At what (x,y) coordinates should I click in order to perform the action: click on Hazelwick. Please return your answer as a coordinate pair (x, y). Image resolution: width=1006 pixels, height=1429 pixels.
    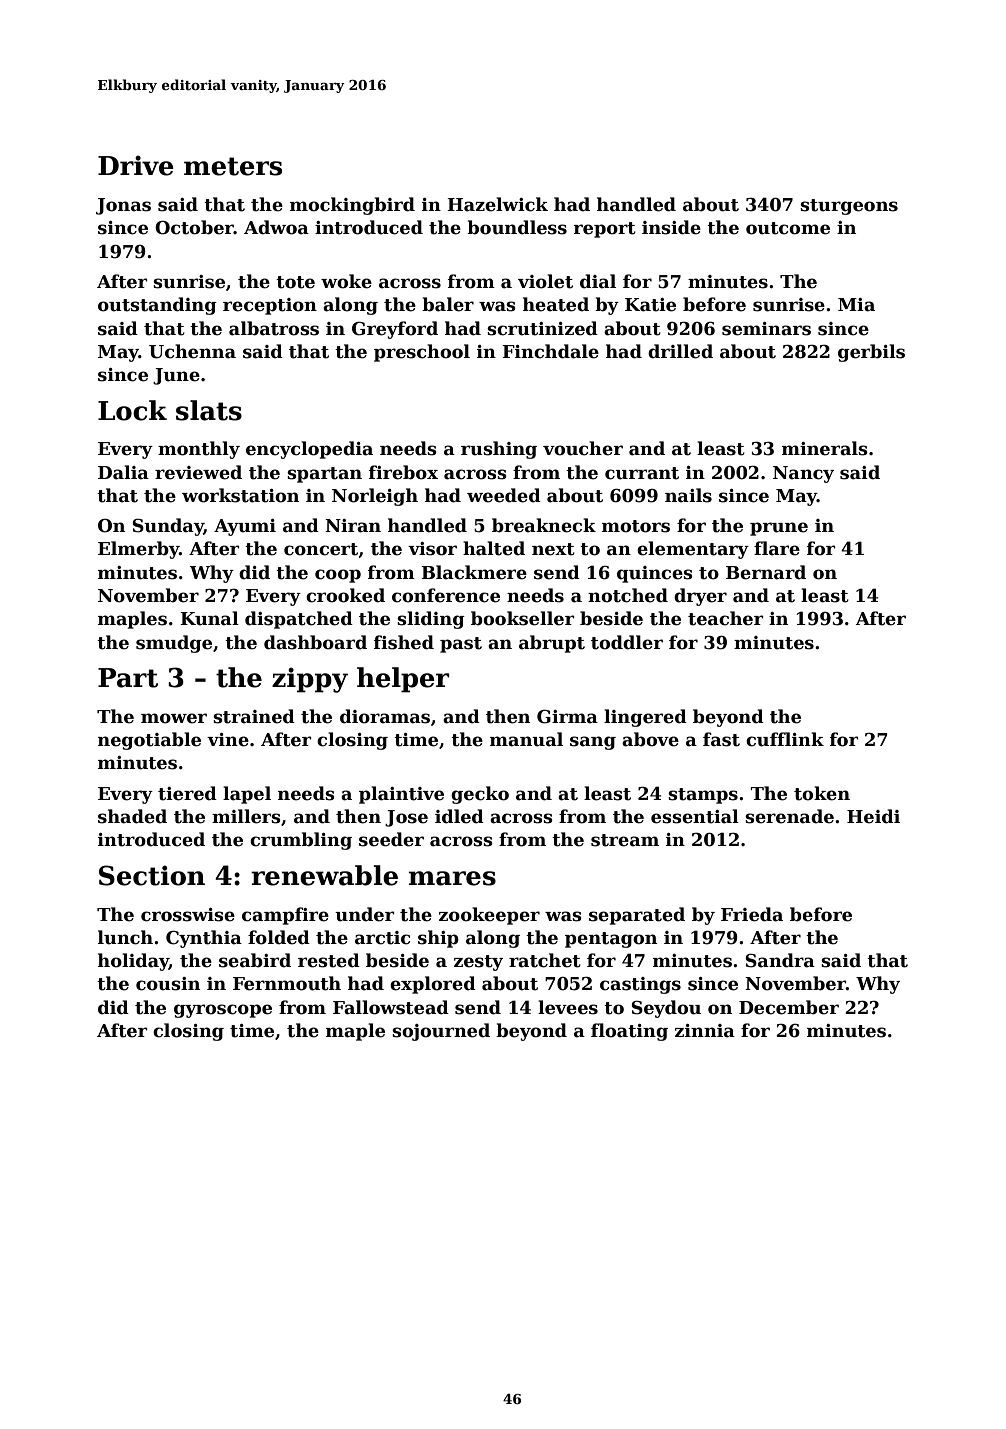
    Looking at the image, I should click on (497, 204).
